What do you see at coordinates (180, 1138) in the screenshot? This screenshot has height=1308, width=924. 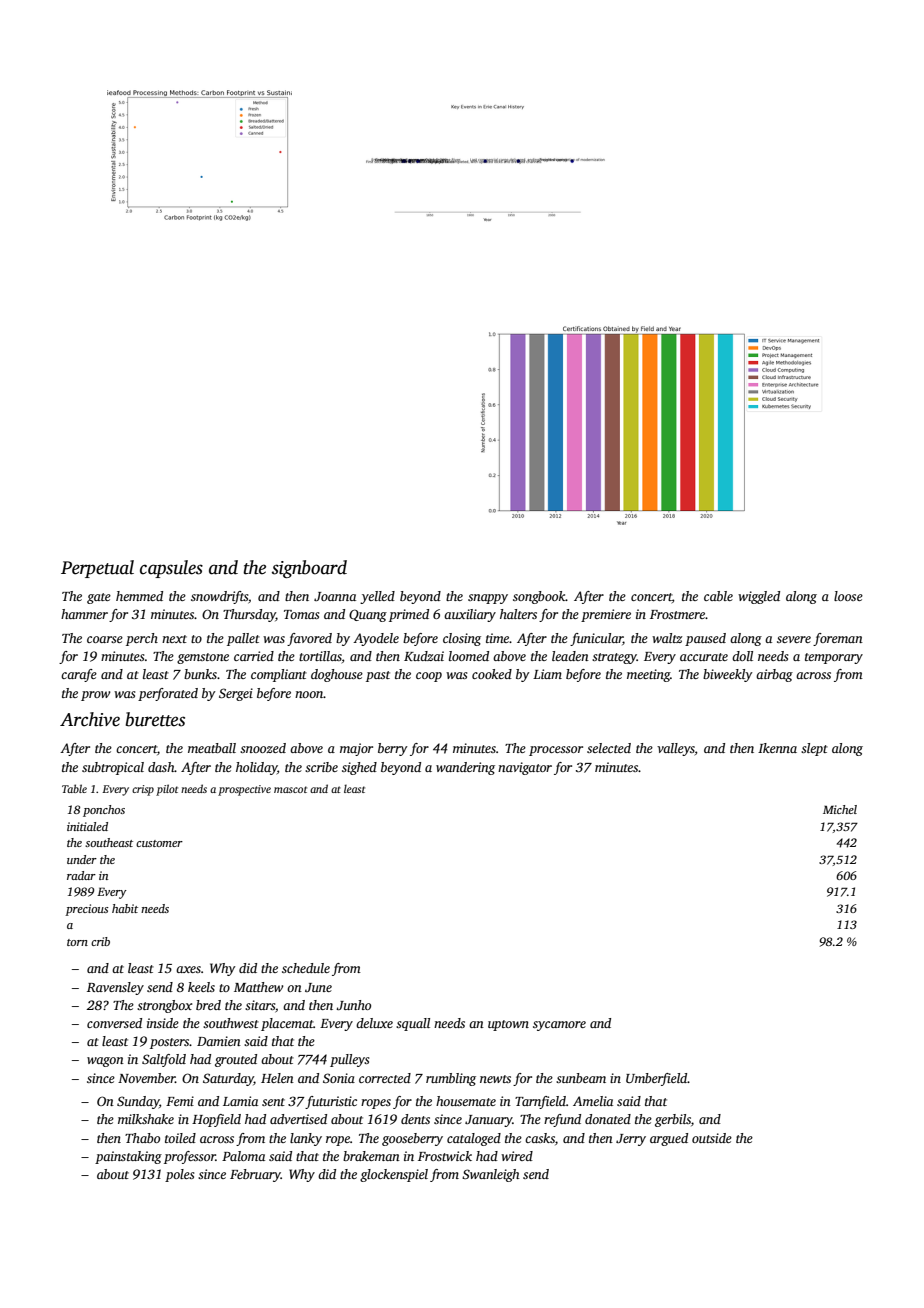 I see `toiled` at bounding box center [180, 1138].
